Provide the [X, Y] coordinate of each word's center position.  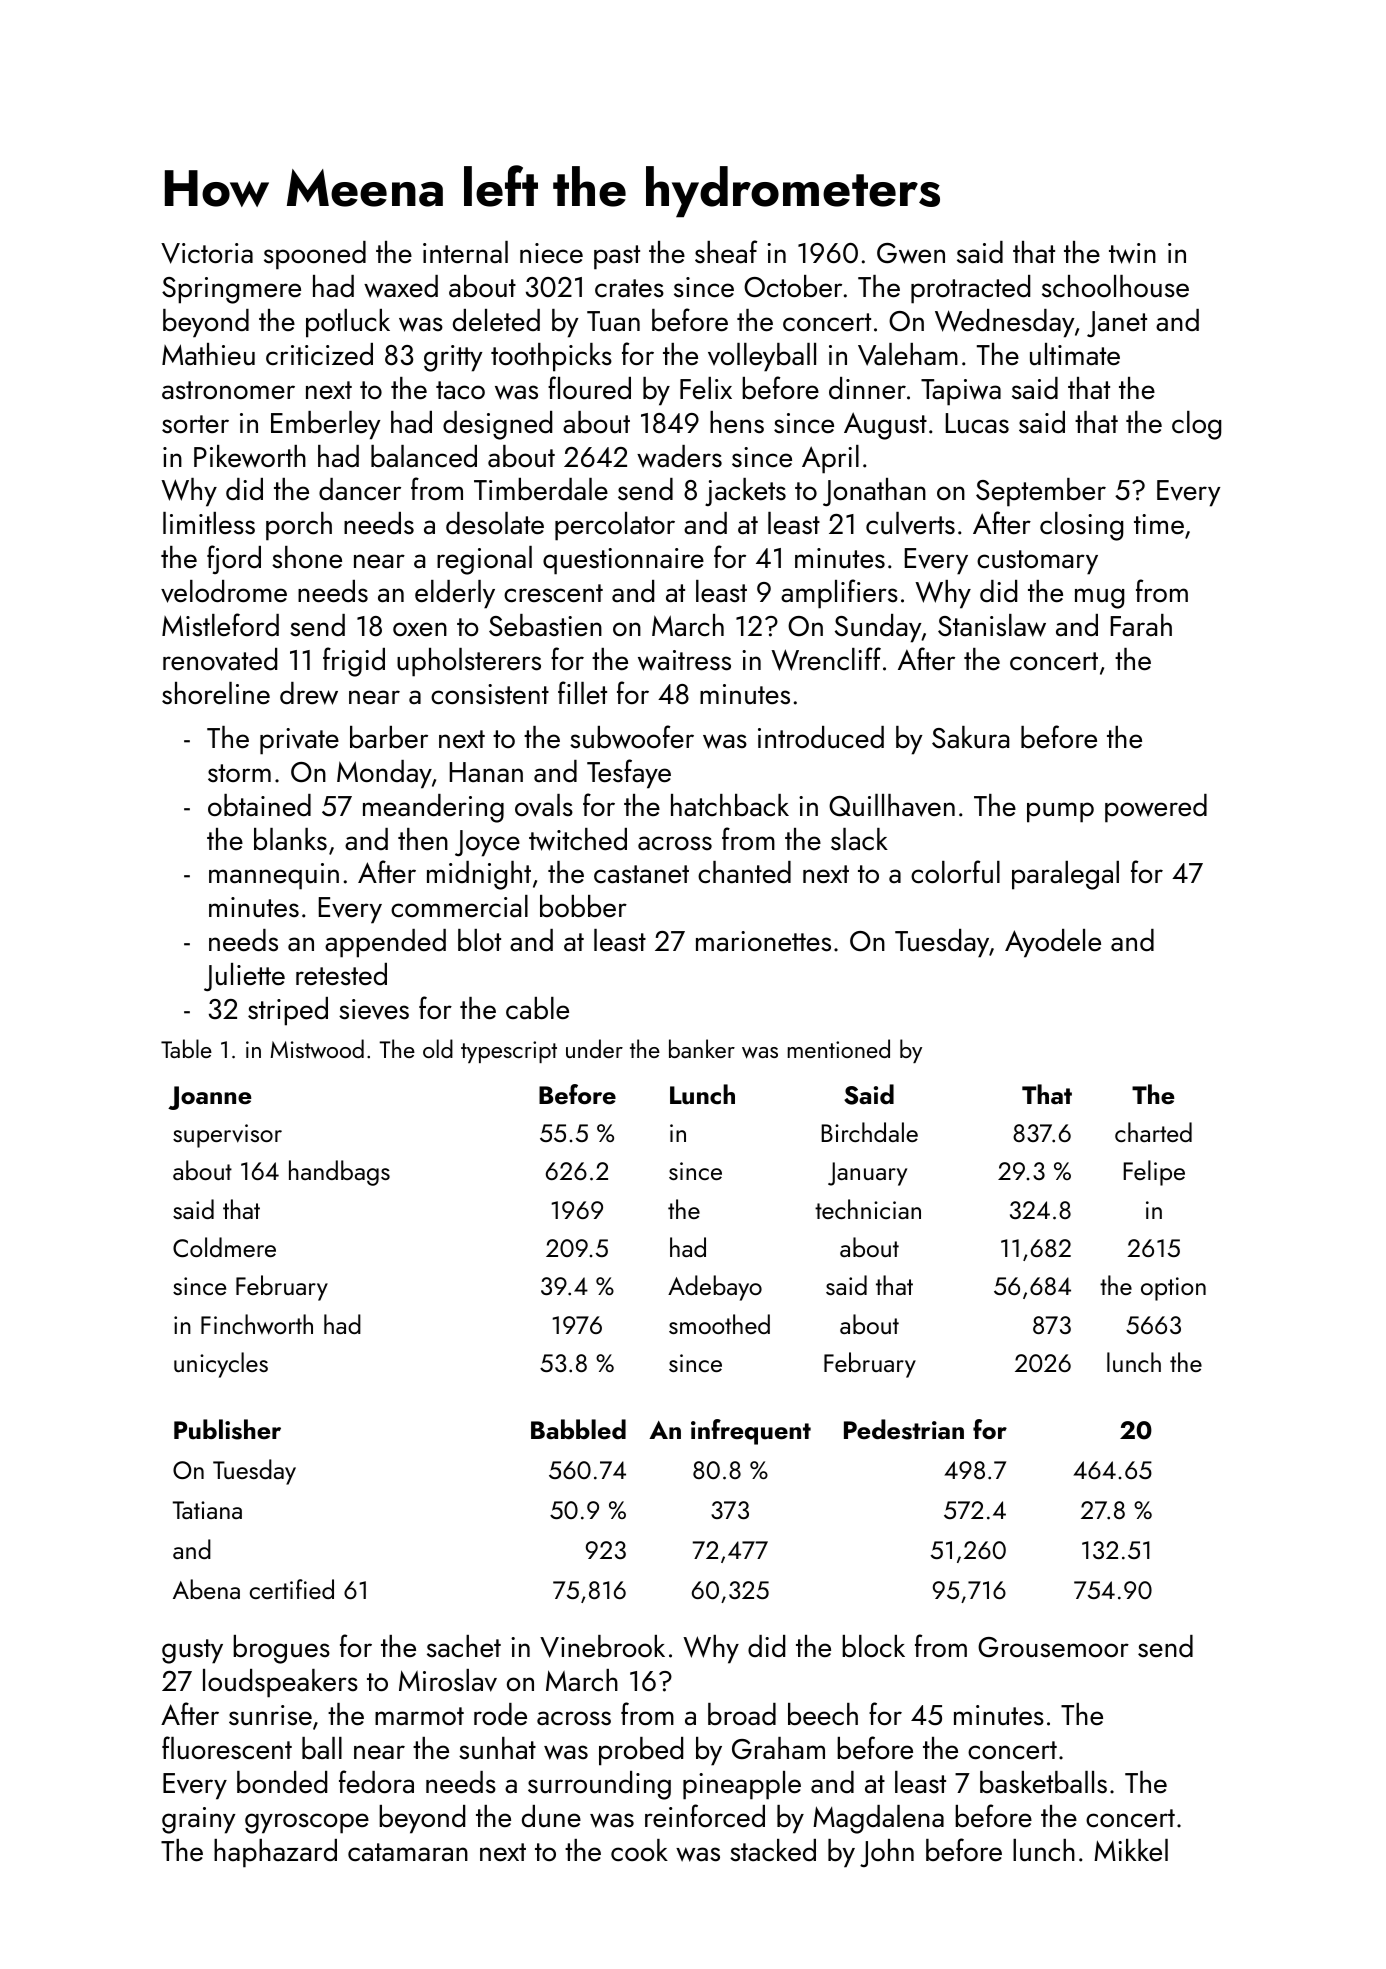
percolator [615, 526]
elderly [455, 594]
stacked [773, 1850]
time [1159, 524]
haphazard [275, 1853]
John [887, 1853]
